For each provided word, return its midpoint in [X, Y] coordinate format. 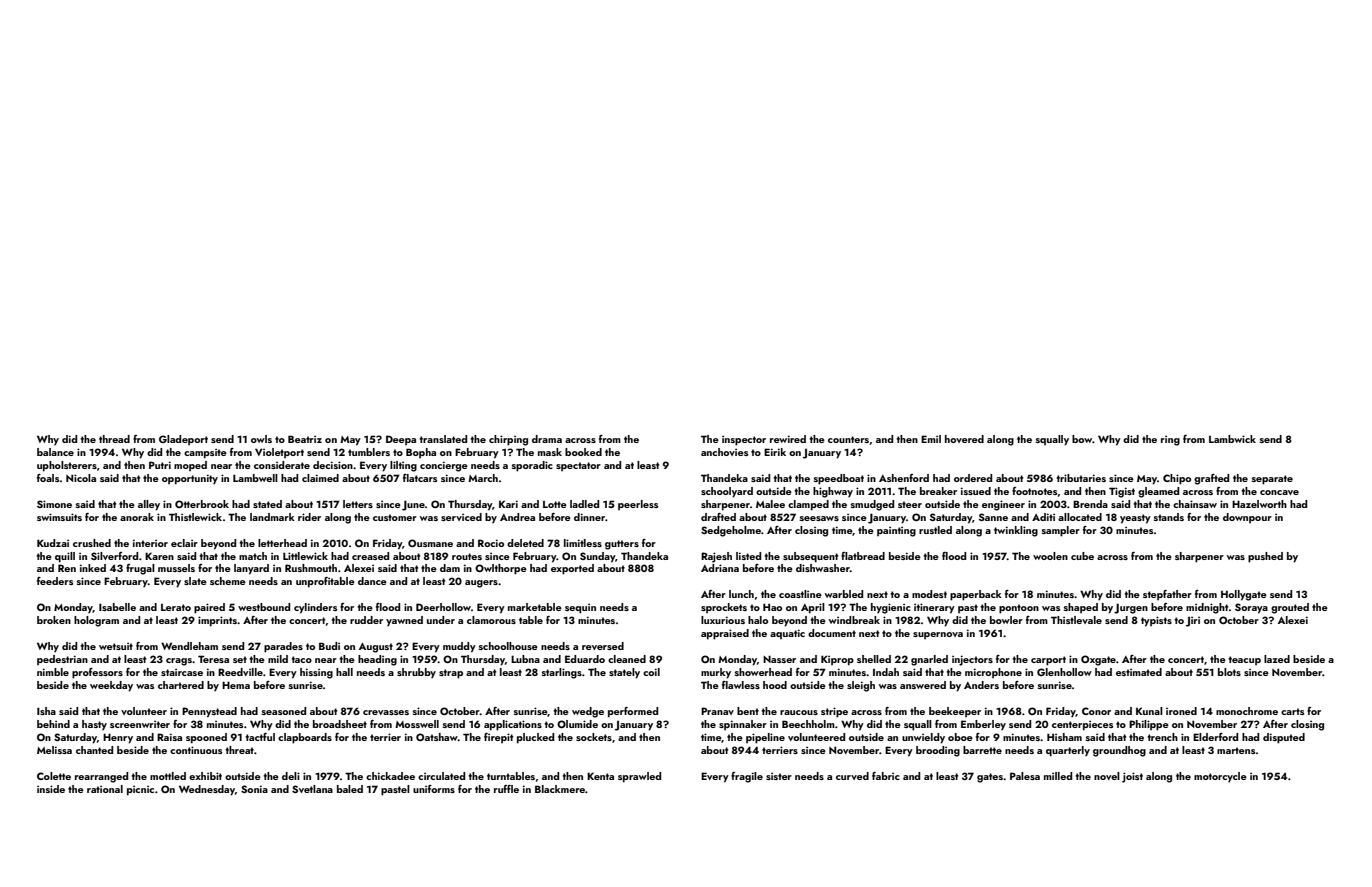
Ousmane [430, 543]
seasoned [284, 711]
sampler [1061, 531]
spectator [578, 466]
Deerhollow [443, 607]
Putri [160, 465]
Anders [981, 685]
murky [716, 673]
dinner [589, 517]
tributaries [1081, 478]
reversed [603, 646]
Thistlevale [1076, 620]
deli [291, 776]
